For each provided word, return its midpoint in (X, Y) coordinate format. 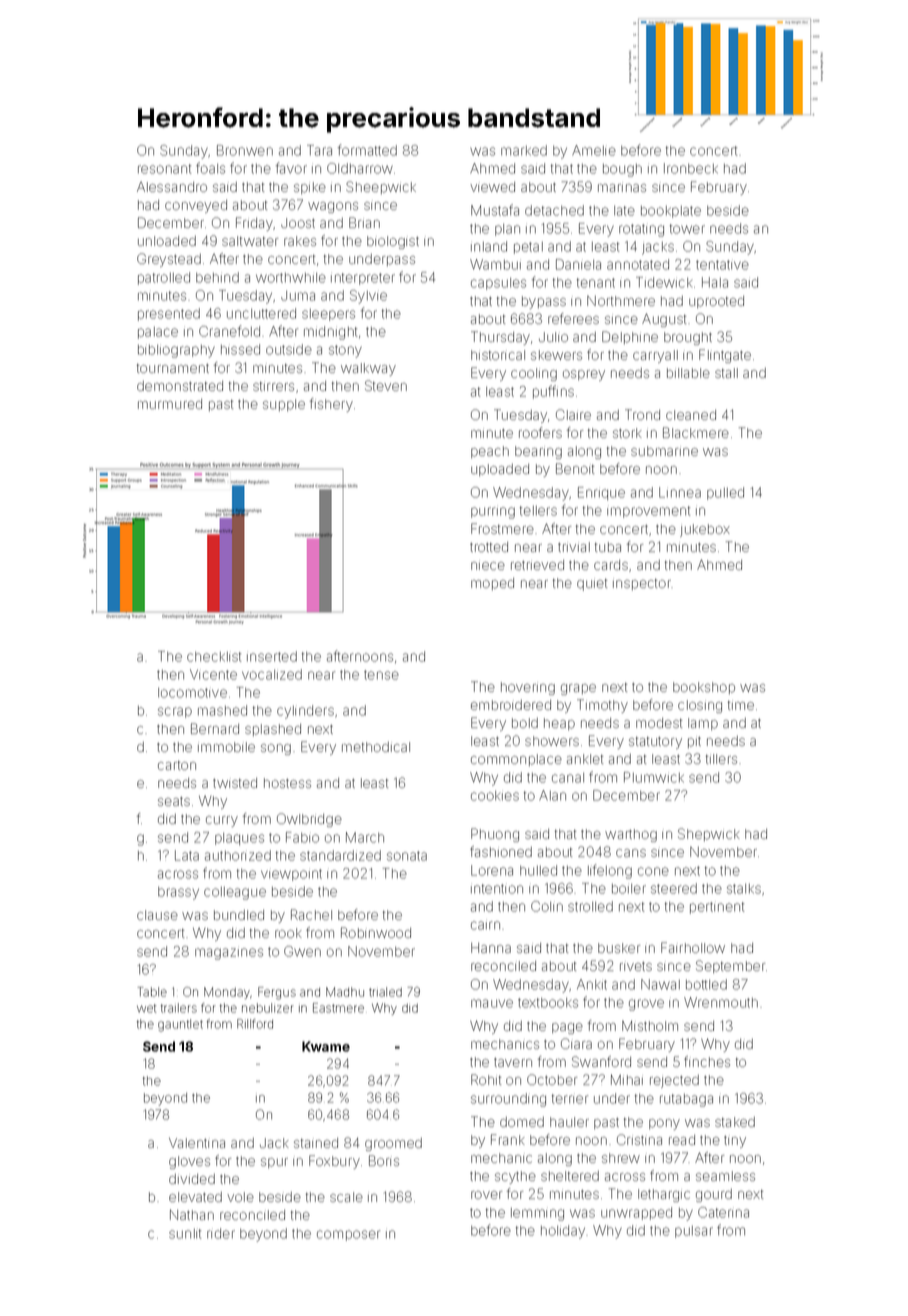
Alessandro (172, 187)
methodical (376, 747)
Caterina (723, 1212)
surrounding (508, 1100)
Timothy (602, 706)
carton (177, 765)
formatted (367, 150)
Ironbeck (691, 168)
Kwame (326, 1046)
